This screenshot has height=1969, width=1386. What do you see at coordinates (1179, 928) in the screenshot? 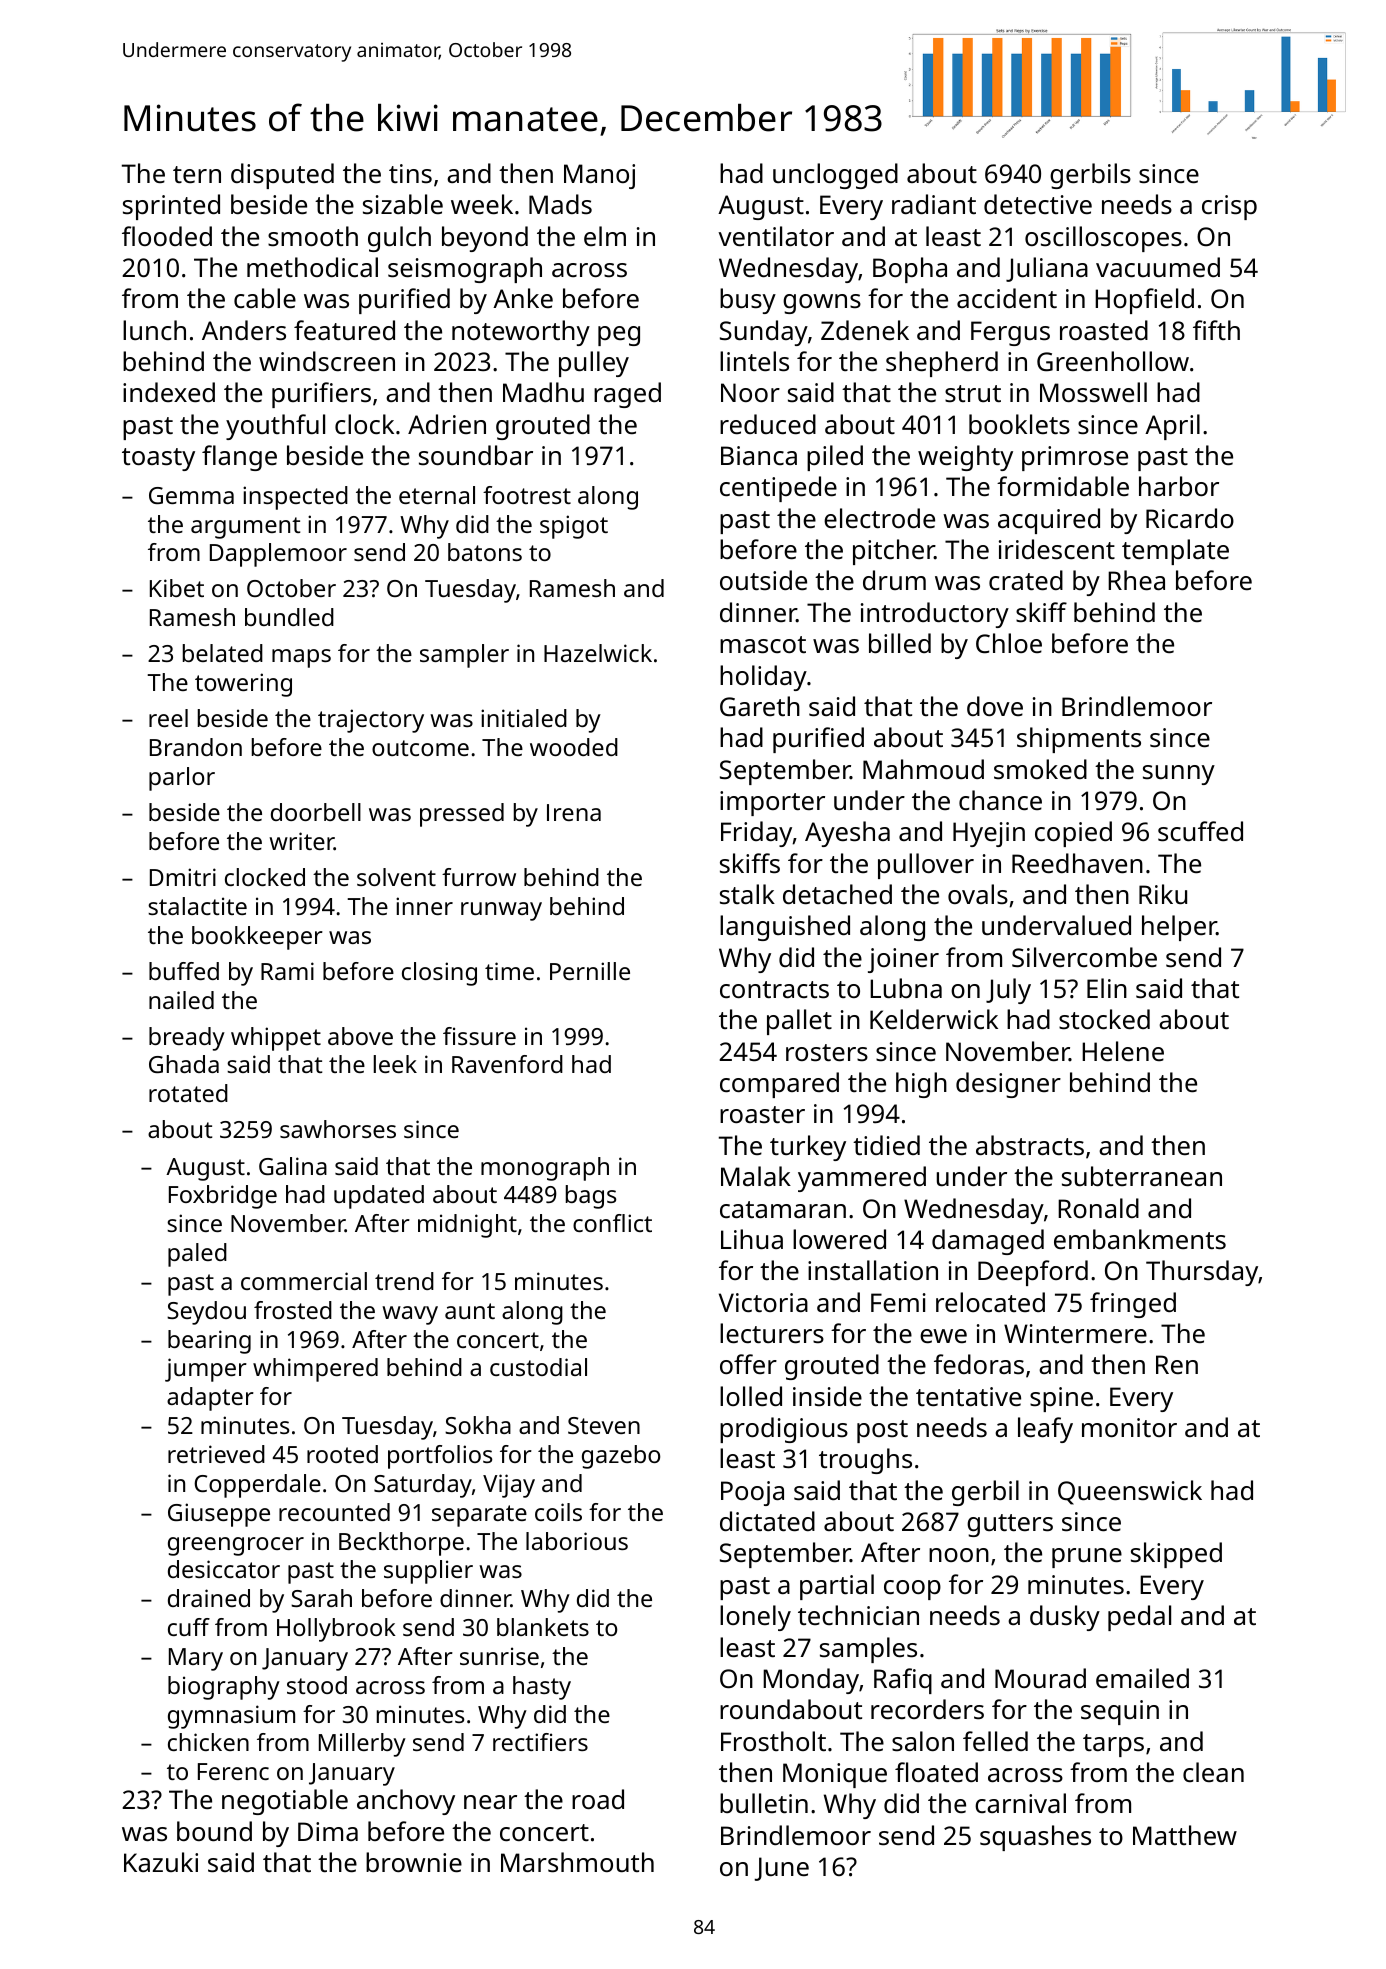
I see `helper` at bounding box center [1179, 928].
